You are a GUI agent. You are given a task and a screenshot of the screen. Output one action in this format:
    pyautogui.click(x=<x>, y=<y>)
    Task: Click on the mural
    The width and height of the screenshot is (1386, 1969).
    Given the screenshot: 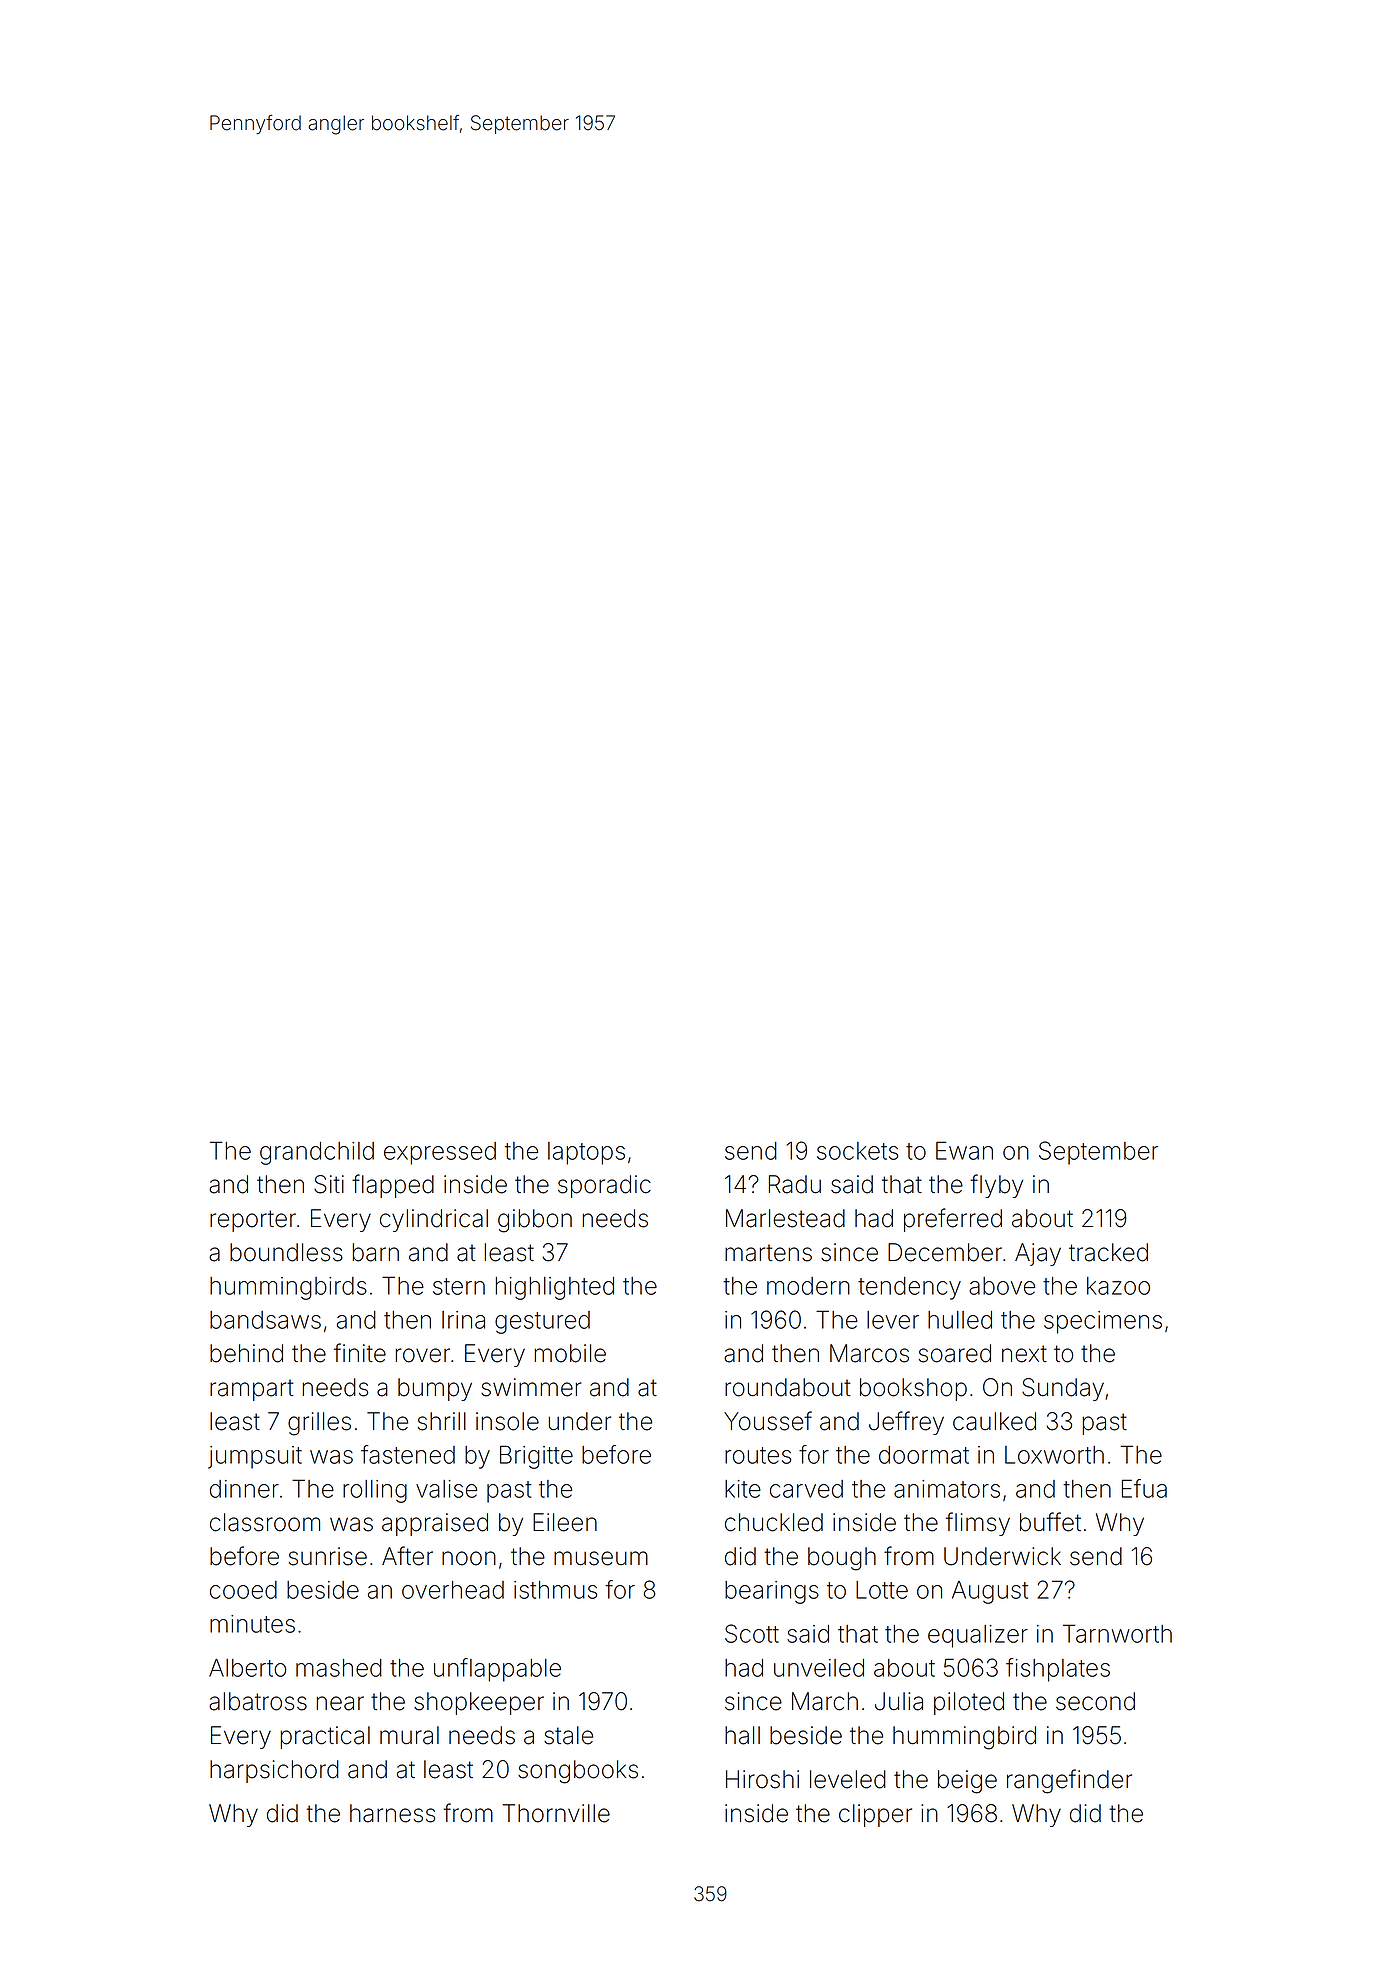 What is the action you would take?
    pyautogui.click(x=409, y=1735)
